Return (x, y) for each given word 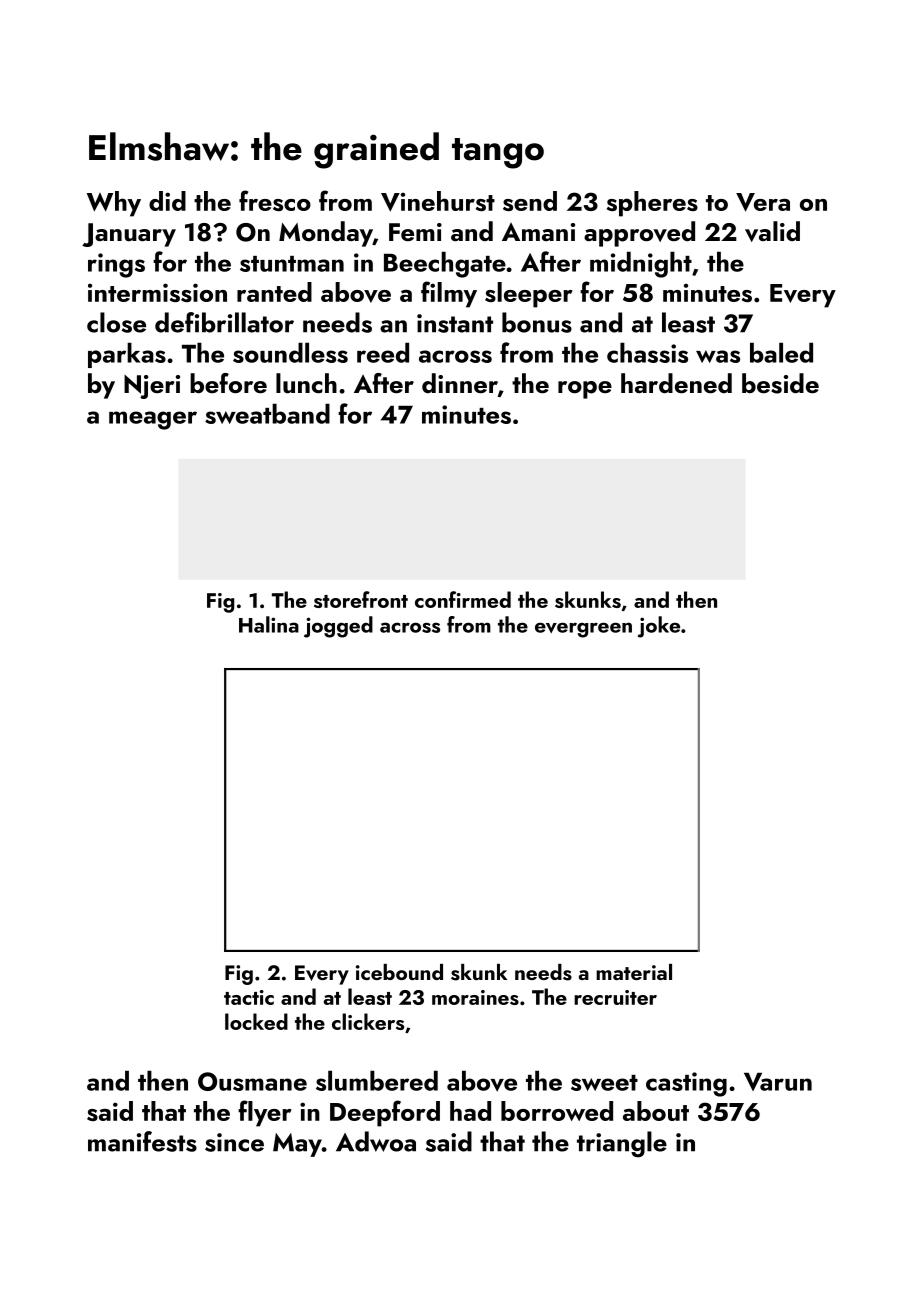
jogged (338, 627)
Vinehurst (438, 201)
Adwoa (376, 1141)
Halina (269, 624)
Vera (763, 202)
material (634, 972)
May (297, 1145)
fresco (275, 200)
